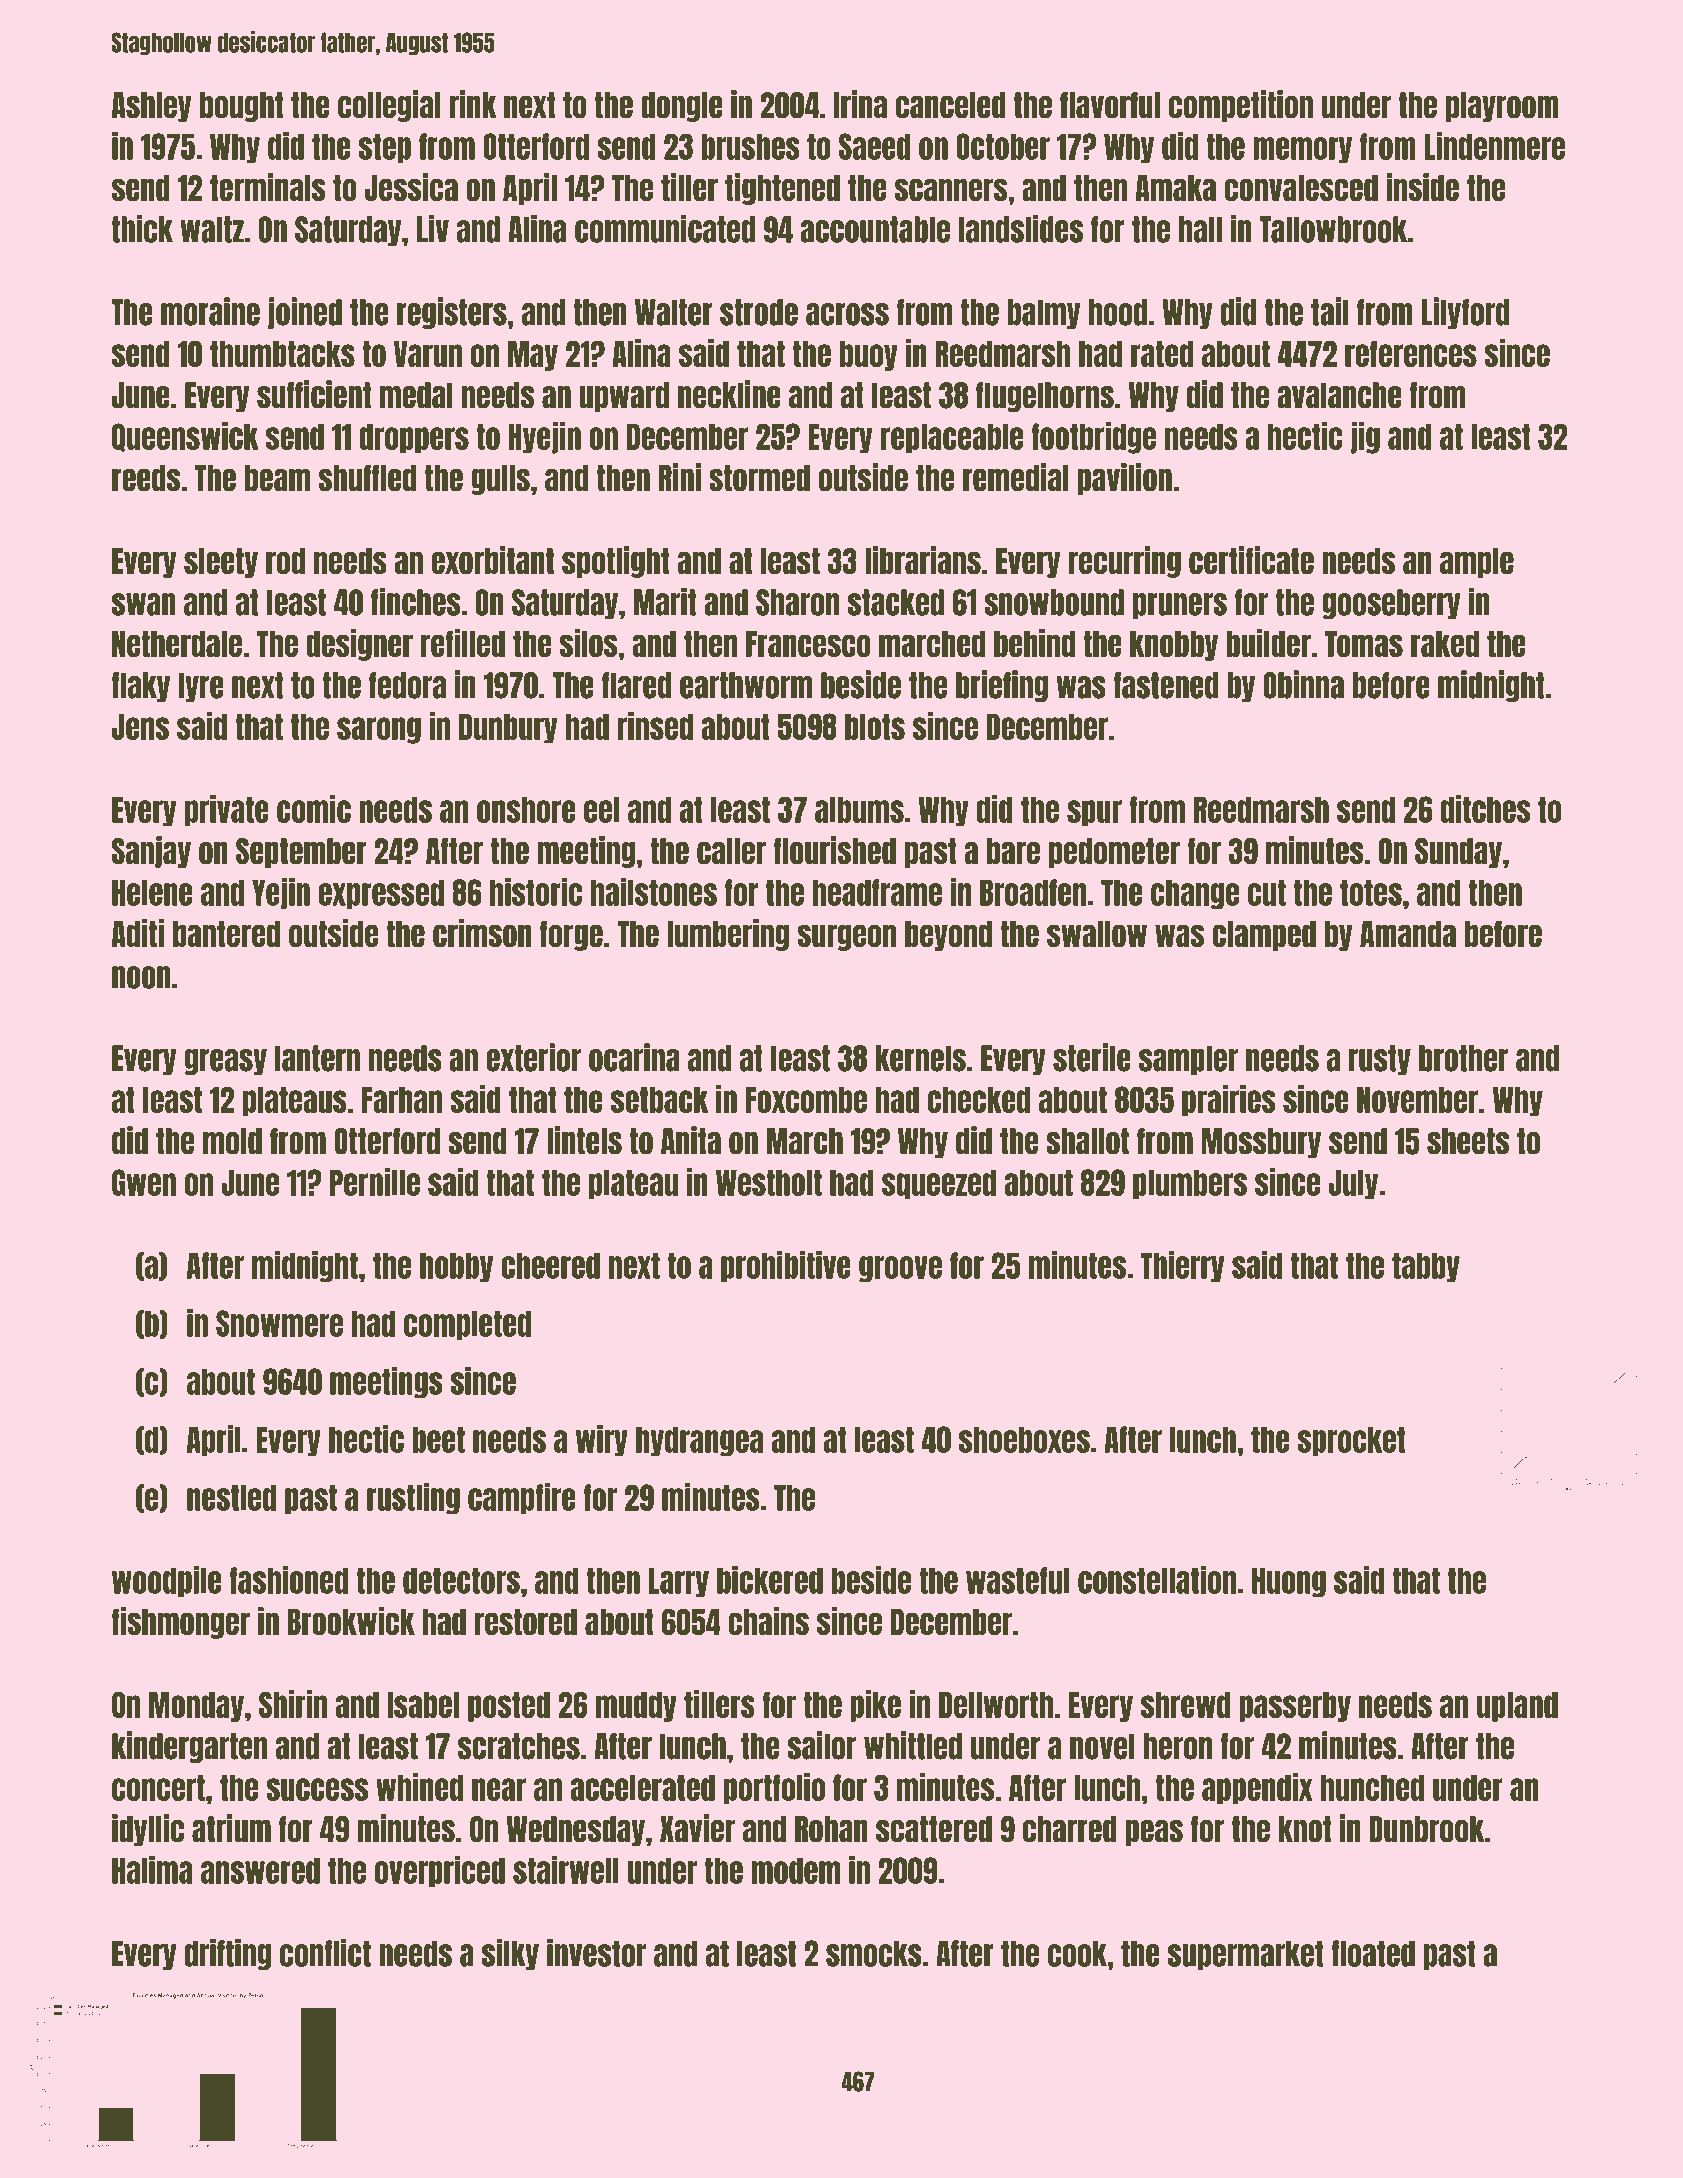 The width and height of the image is (1683, 2178). What do you see at coordinates (151, 107) in the image?
I see `Ashley` at bounding box center [151, 107].
